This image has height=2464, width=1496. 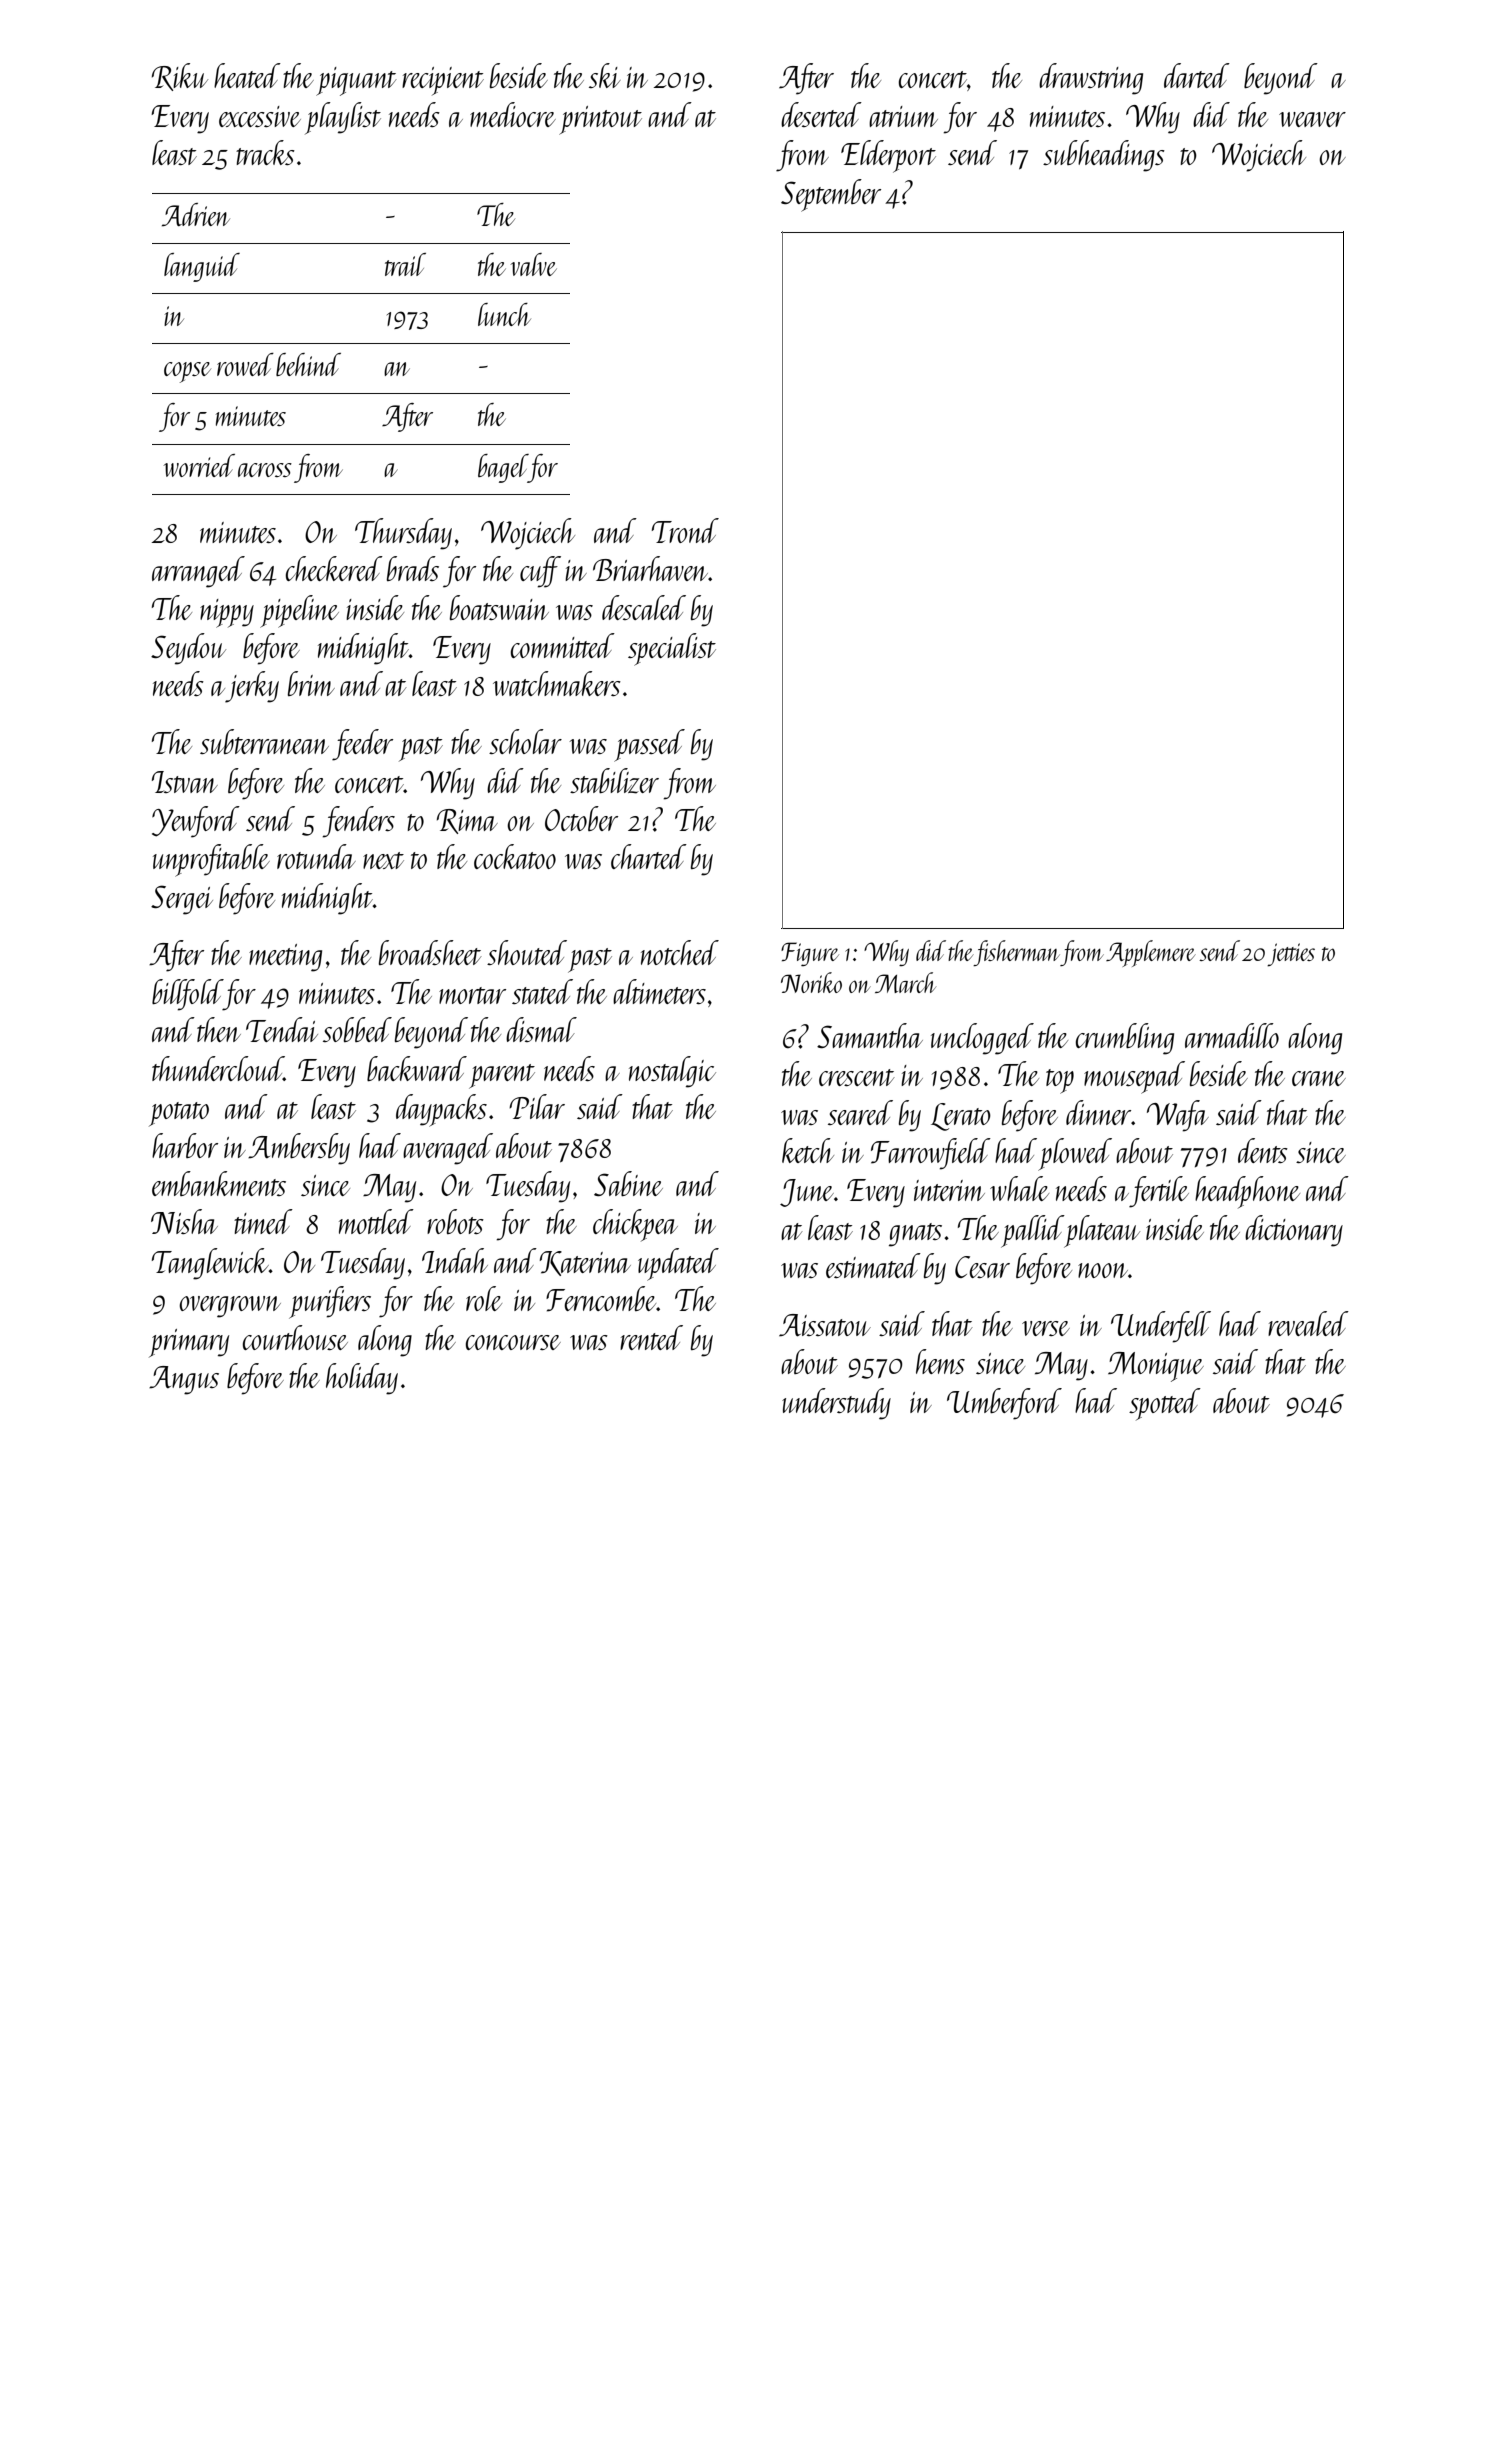 I want to click on Tanglewick, so click(x=210, y=1264).
